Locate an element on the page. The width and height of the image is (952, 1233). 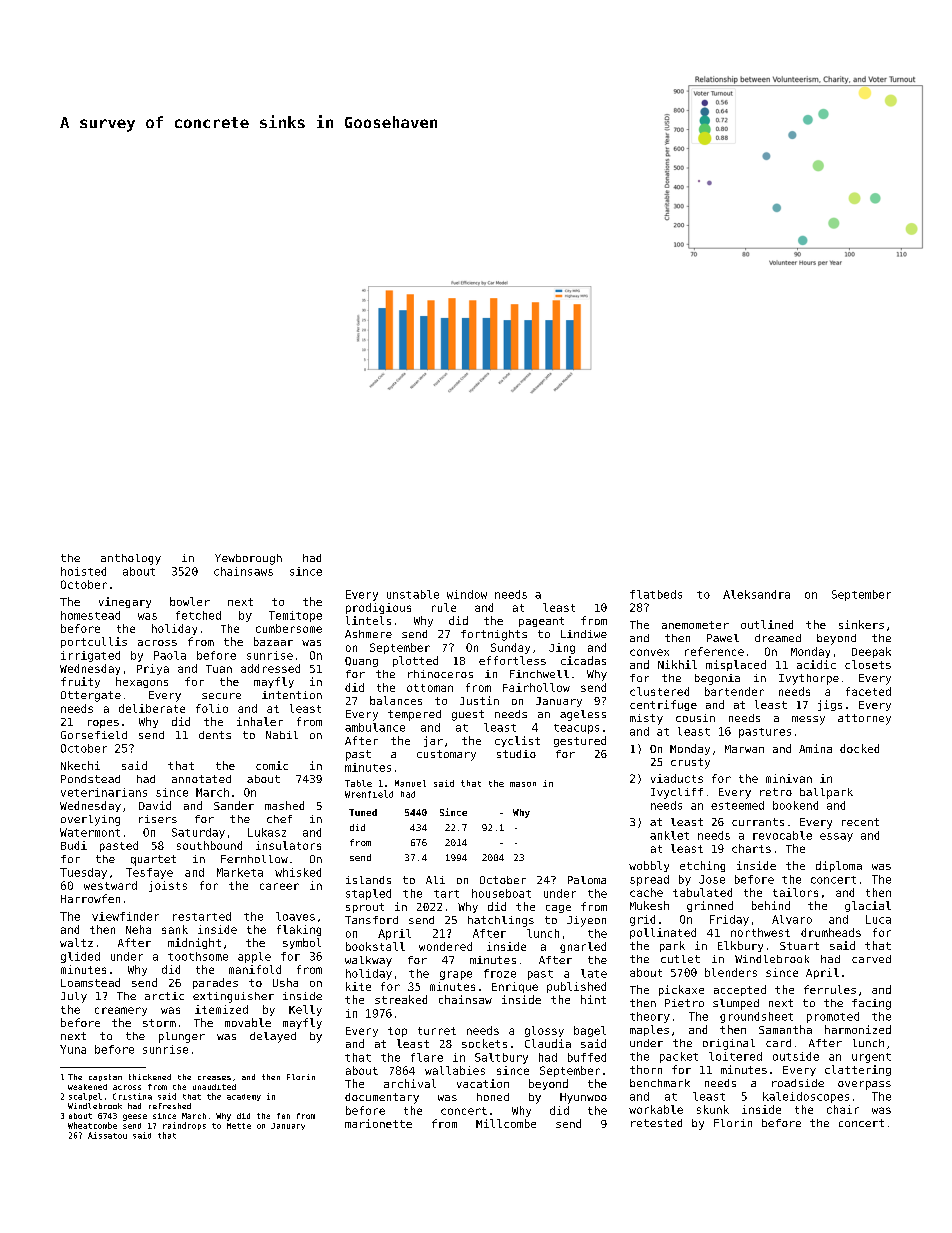
gestured is located at coordinates (580, 741).
